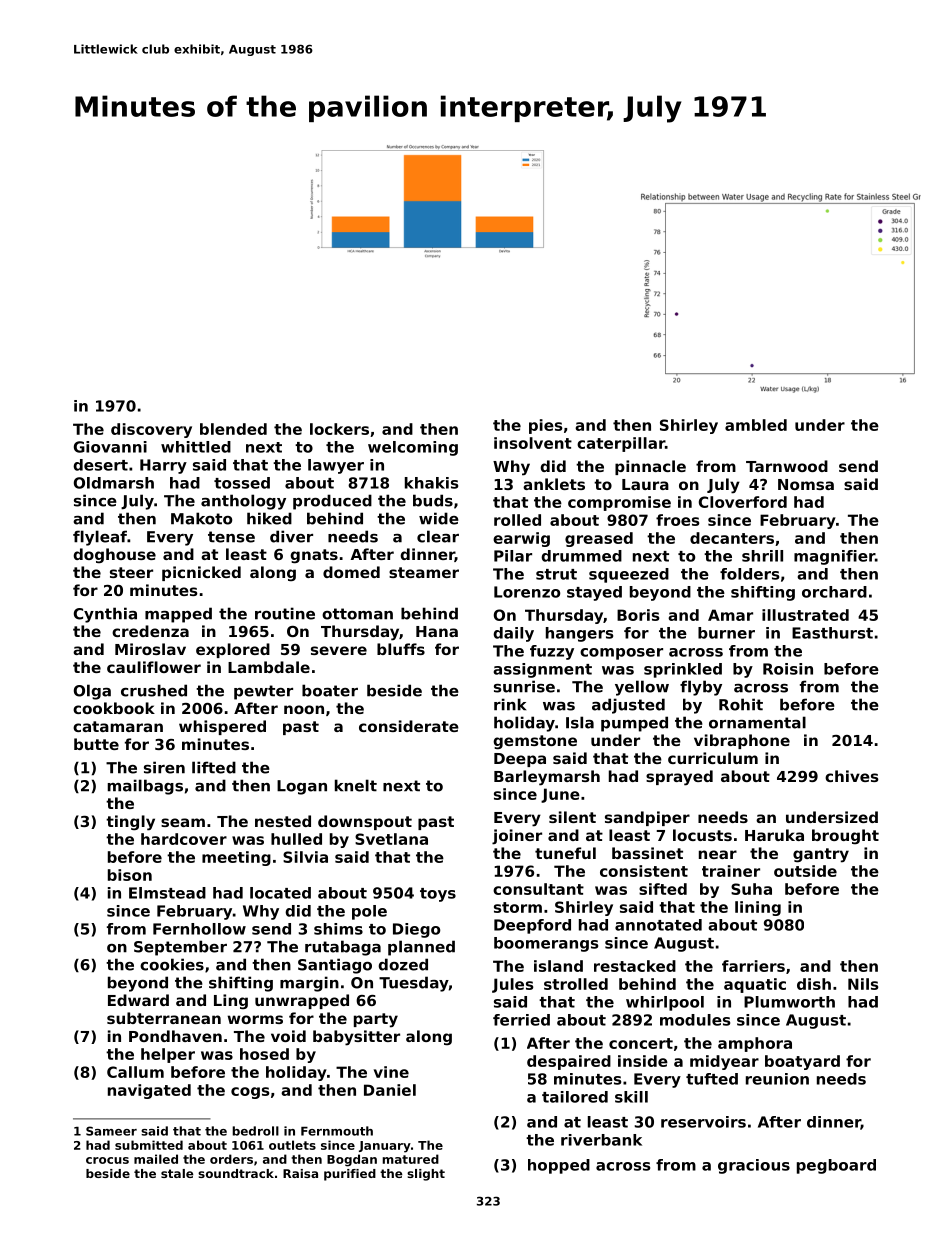  What do you see at coordinates (401, 649) in the image?
I see `bluffs` at bounding box center [401, 649].
